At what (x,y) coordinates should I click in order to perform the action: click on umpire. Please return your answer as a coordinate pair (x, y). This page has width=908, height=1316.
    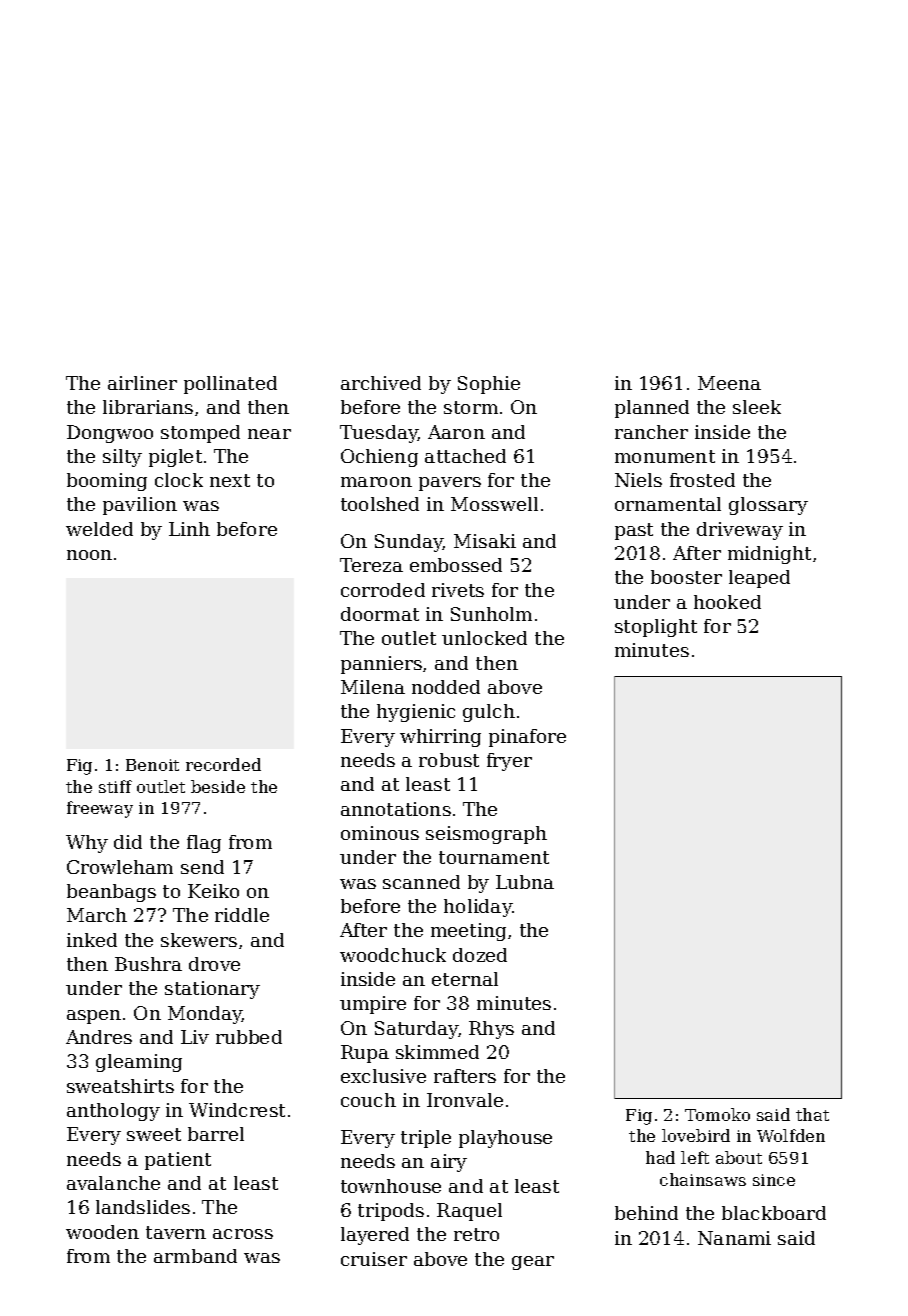
    Looking at the image, I should click on (373, 1005).
